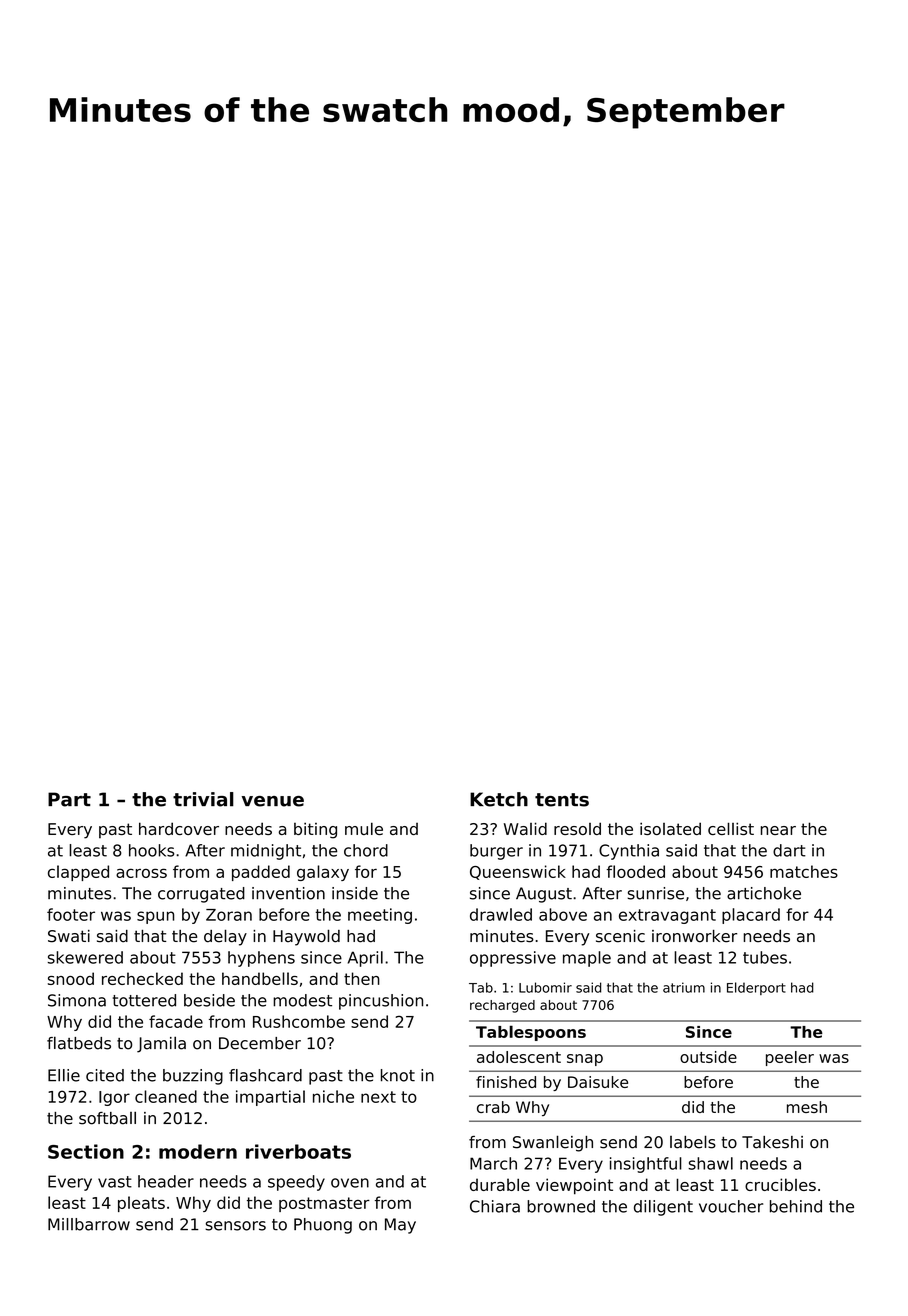  Describe the element at coordinates (667, 916) in the screenshot. I see `extravagant` at that location.
